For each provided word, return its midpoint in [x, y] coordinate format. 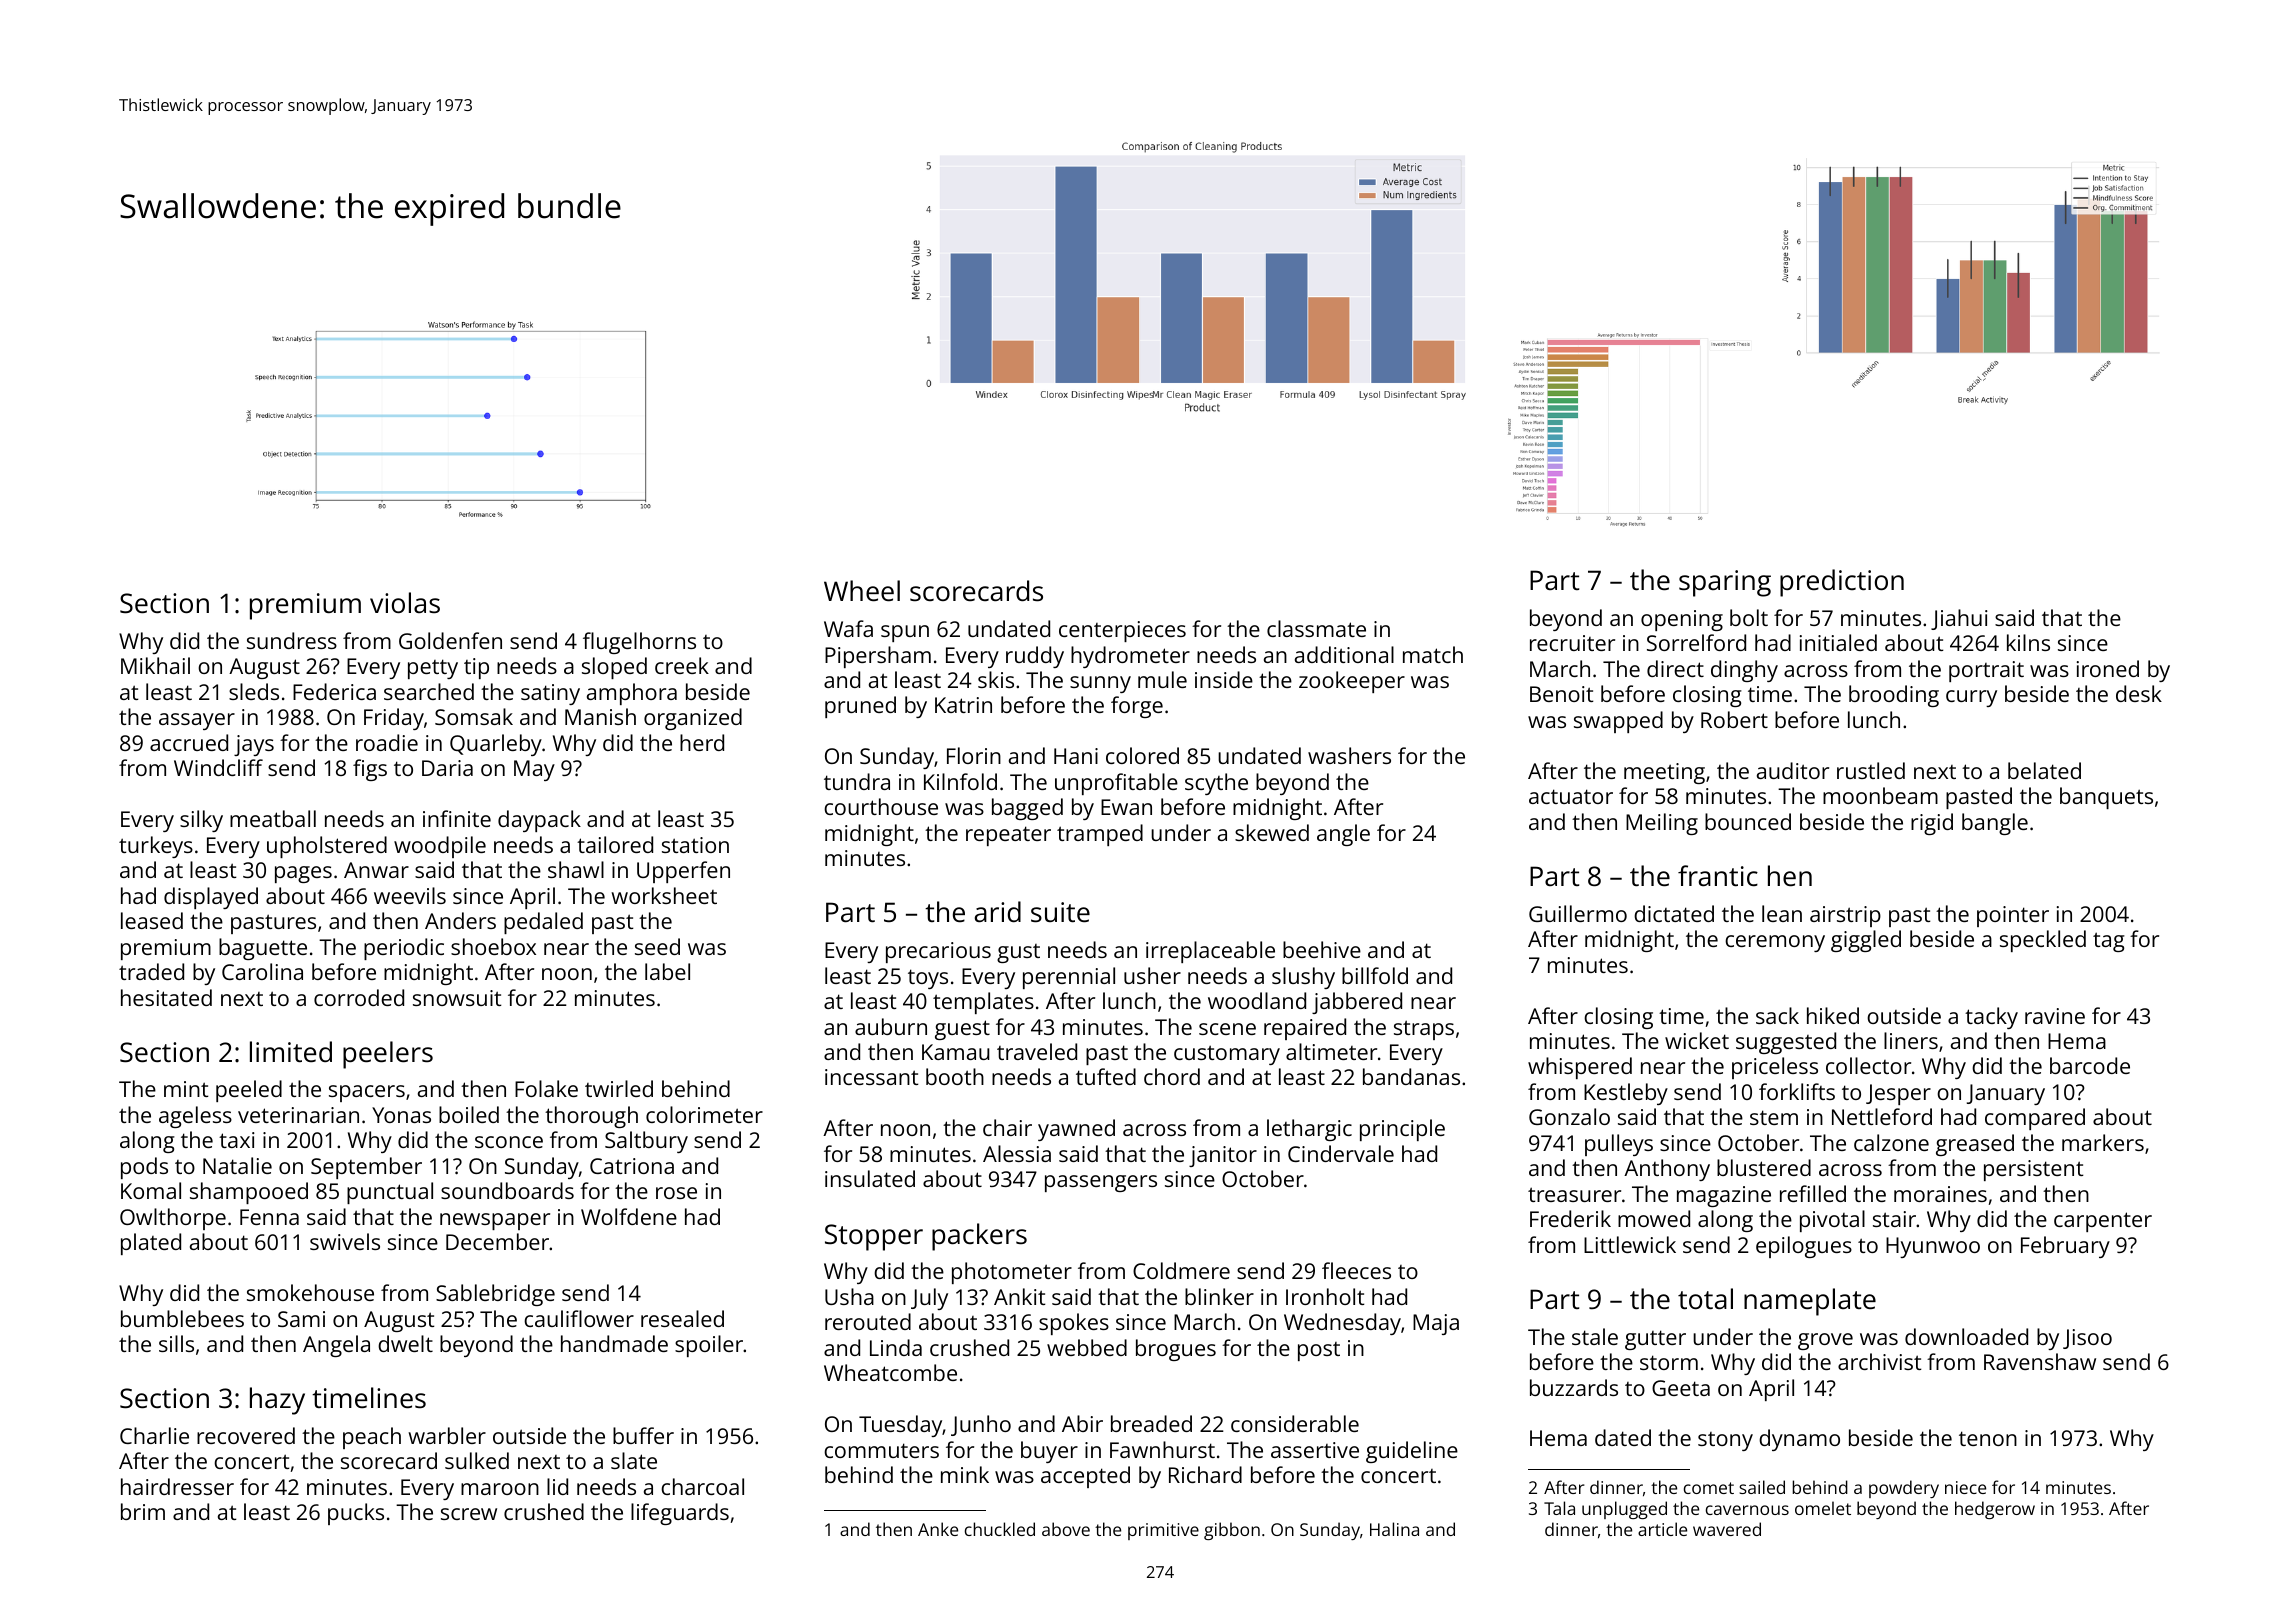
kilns [2028, 642]
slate [634, 1460]
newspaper [495, 1221]
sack [1777, 1015]
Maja [1436, 1324]
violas [405, 602]
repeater [1008, 836]
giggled [1866, 941]
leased [152, 920]
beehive [1322, 949]
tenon [1988, 1438]
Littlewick [1630, 1244]
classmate [1316, 628]
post [1319, 1351]
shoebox [493, 946]
